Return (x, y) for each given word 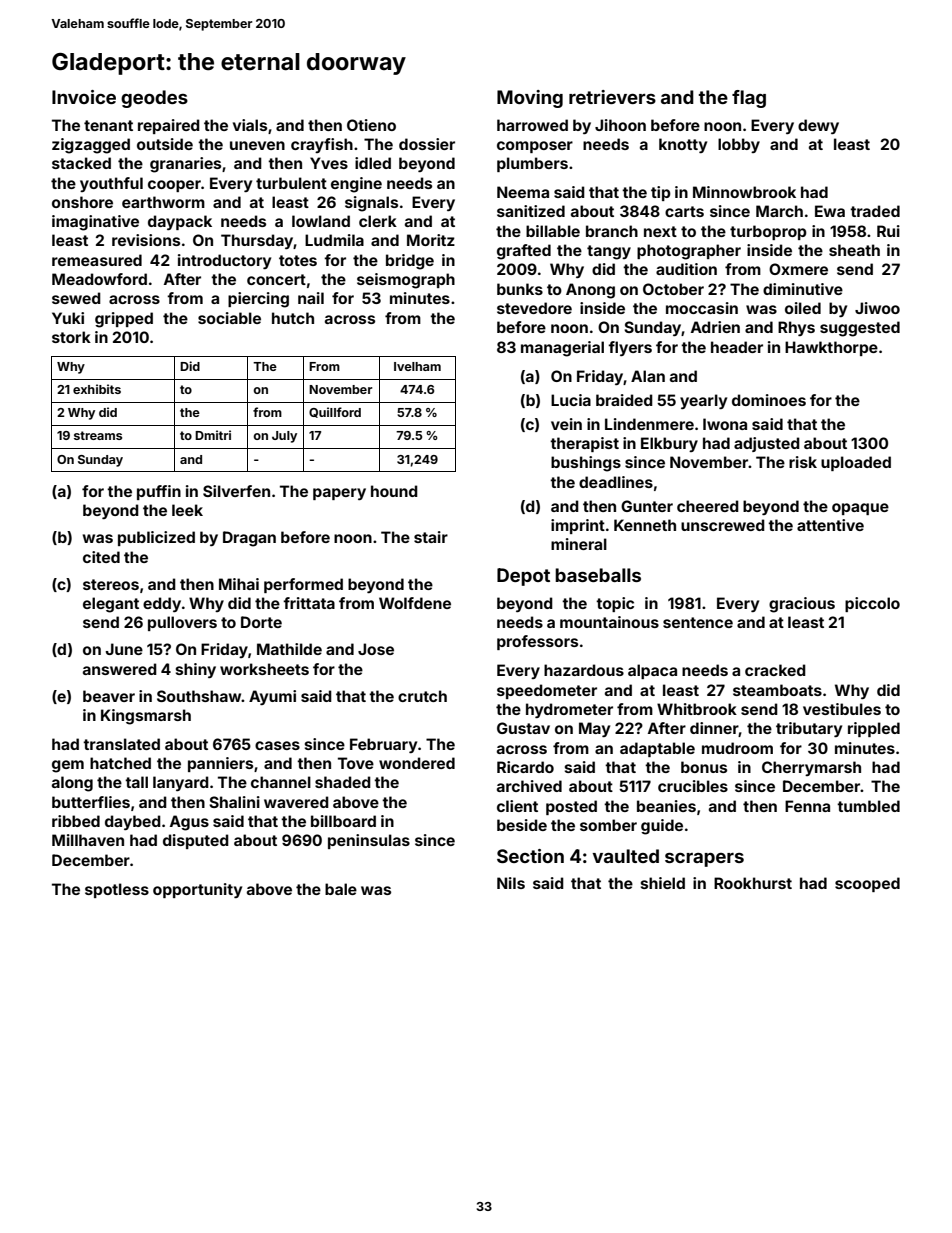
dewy (818, 126)
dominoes (769, 400)
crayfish (322, 145)
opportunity (197, 890)
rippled (874, 729)
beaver (109, 696)
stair (431, 537)
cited (101, 557)
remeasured (97, 260)
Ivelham (417, 366)
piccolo (872, 604)
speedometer (547, 691)
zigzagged (91, 146)
